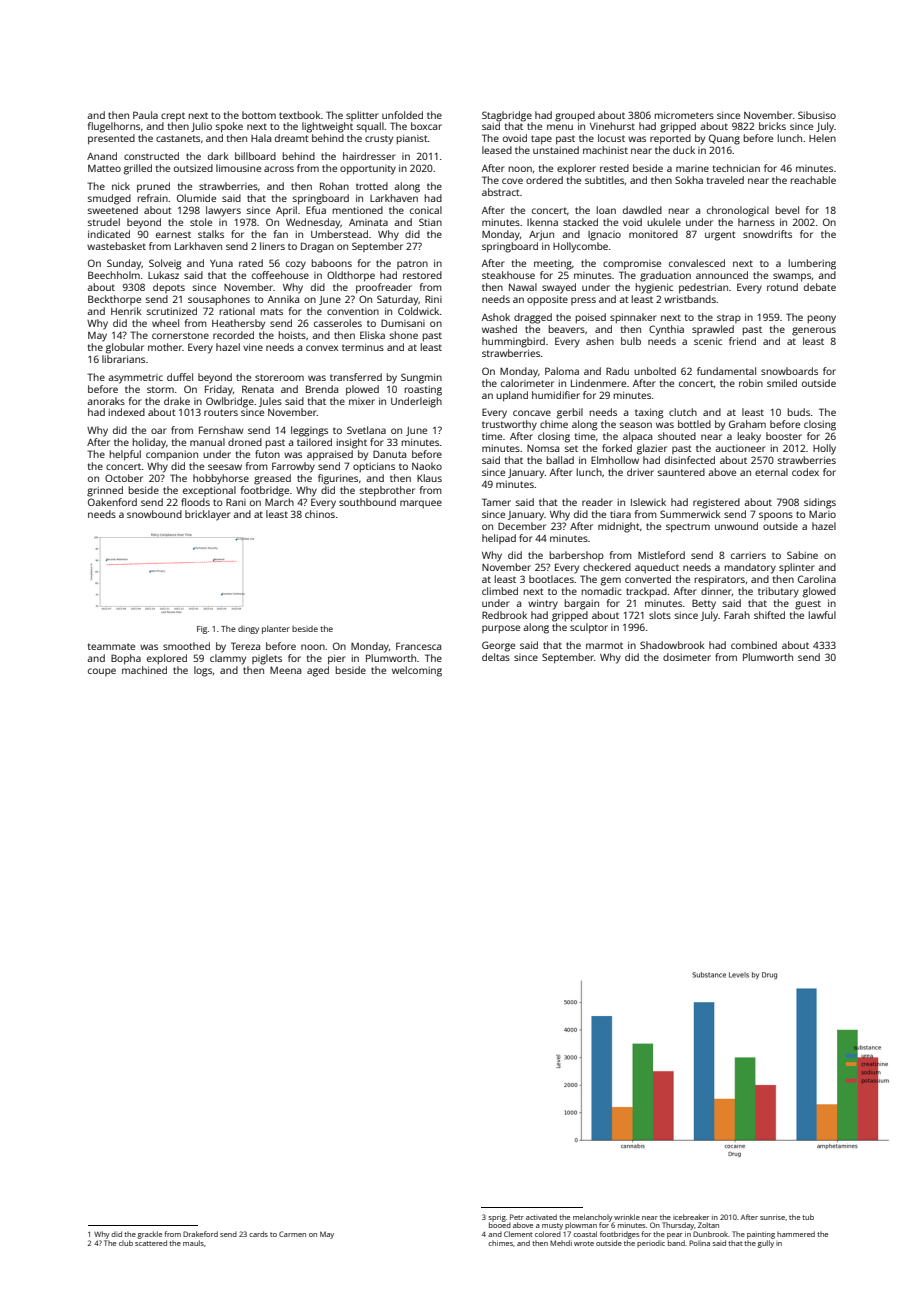 Image resolution: width=924 pixels, height=1308 pixels. Describe the element at coordinates (258, 1234) in the document. I see `cards` at that location.
